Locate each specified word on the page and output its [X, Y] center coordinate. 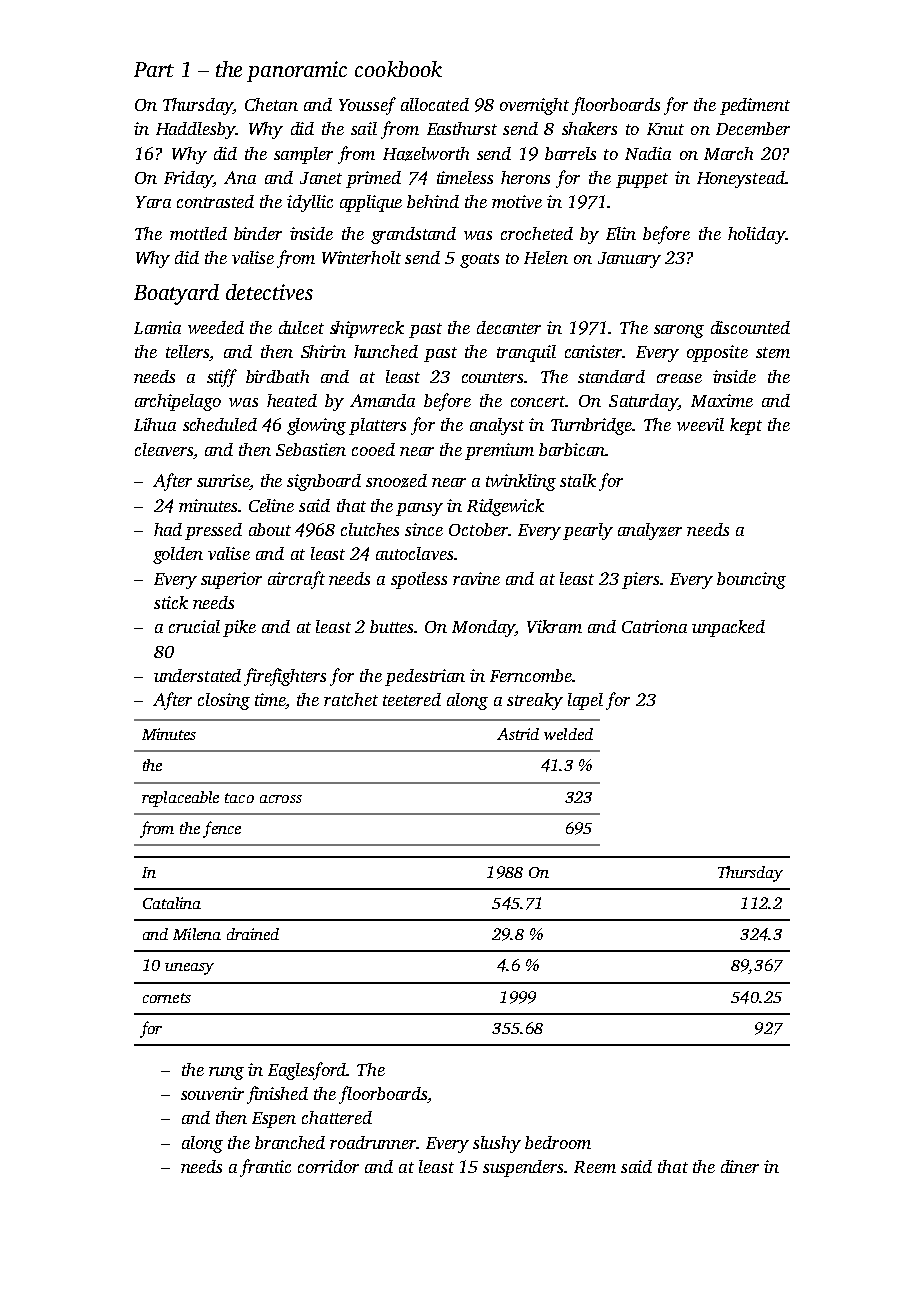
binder [258, 233]
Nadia [648, 153]
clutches [370, 529]
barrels [570, 153]
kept [746, 426]
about [270, 529]
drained [253, 934]
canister [594, 351]
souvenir [212, 1093]
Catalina [172, 903]
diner [740, 1166]
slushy [497, 1144]
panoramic [297, 71]
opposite [717, 353]
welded [568, 734]
